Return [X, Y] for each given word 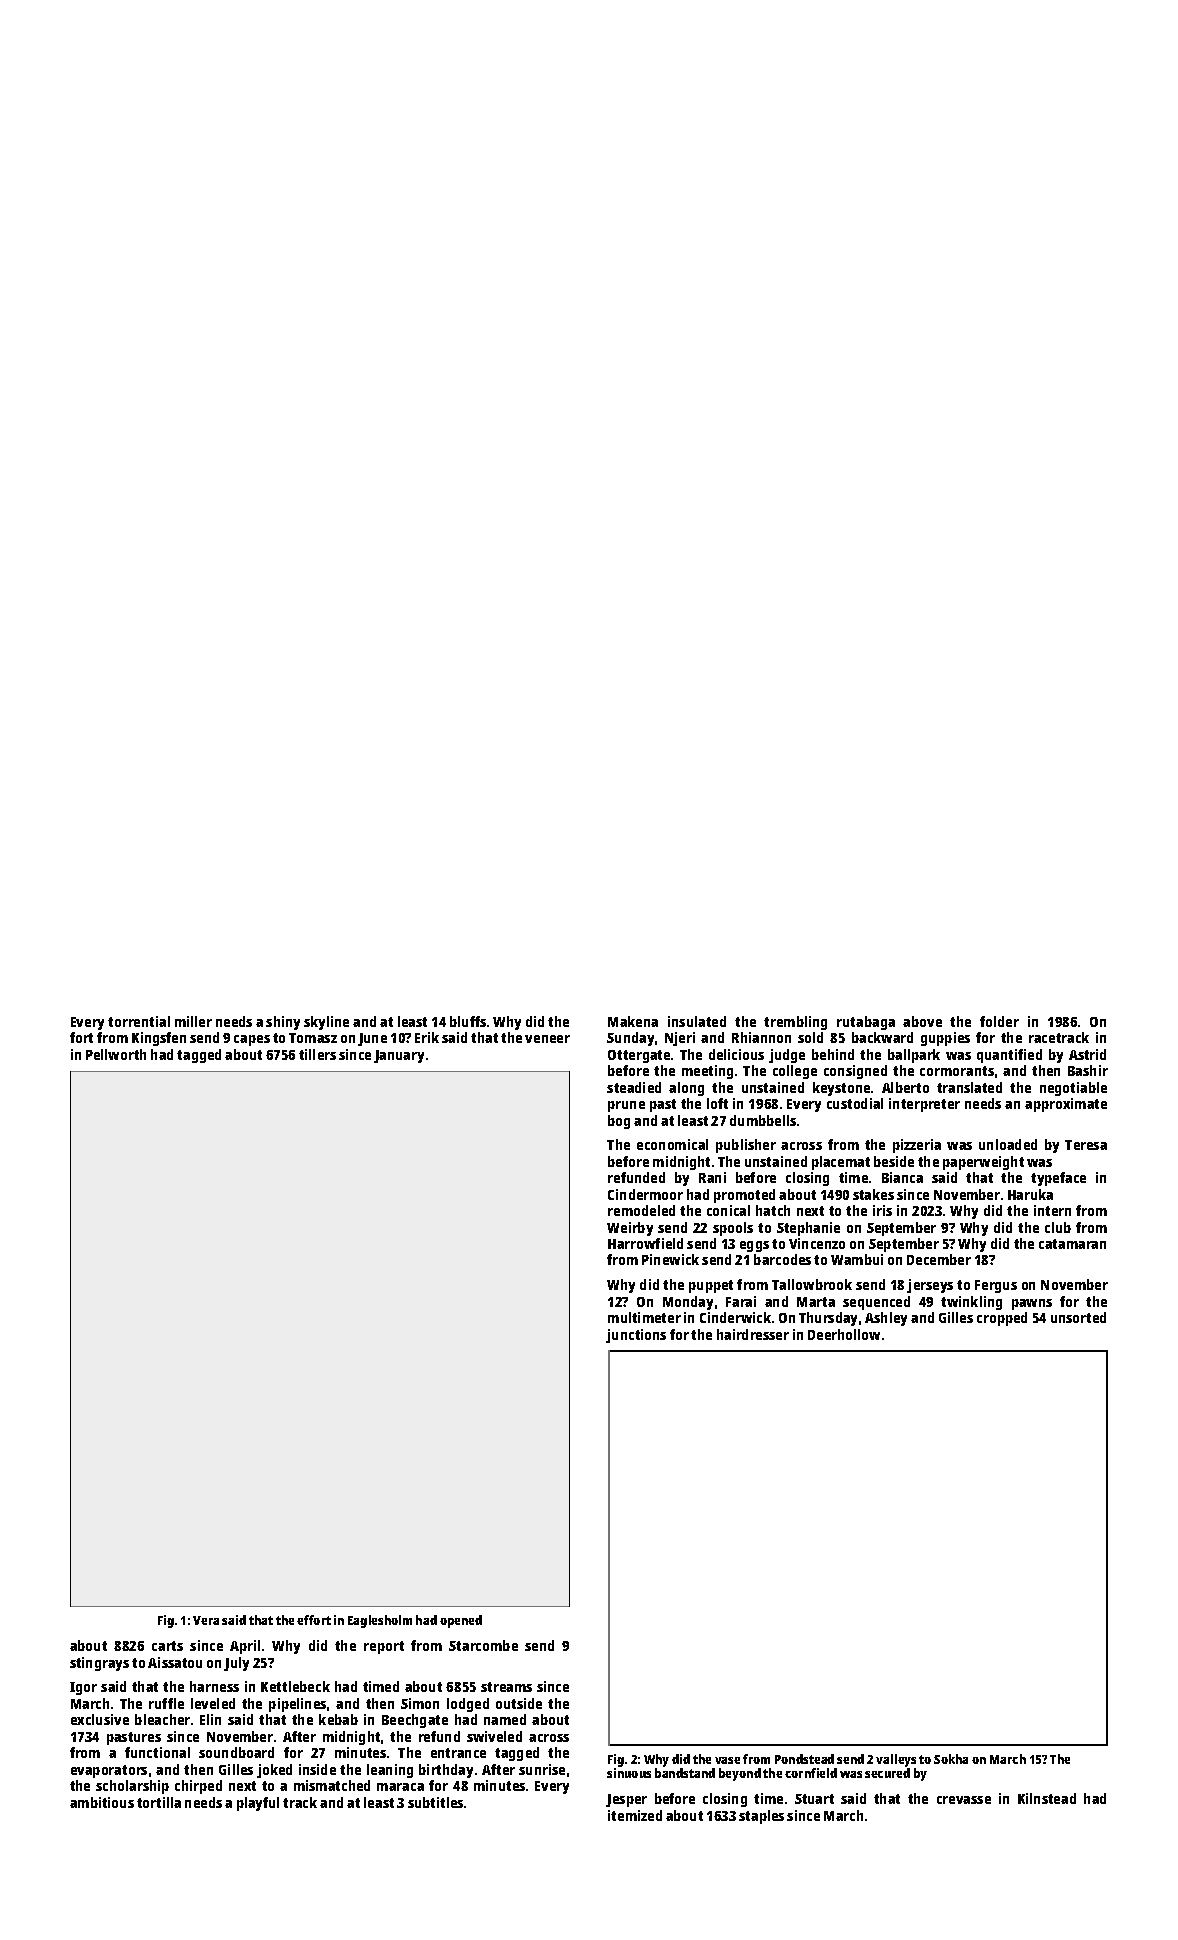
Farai [741, 1301]
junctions [636, 1336]
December [939, 1259]
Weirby [630, 1229]
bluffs [468, 1021]
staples [761, 1817]
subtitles [435, 1802]
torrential [139, 1021]
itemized [635, 1815]
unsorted [1078, 1317]
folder [999, 1021]
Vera [206, 1620]
